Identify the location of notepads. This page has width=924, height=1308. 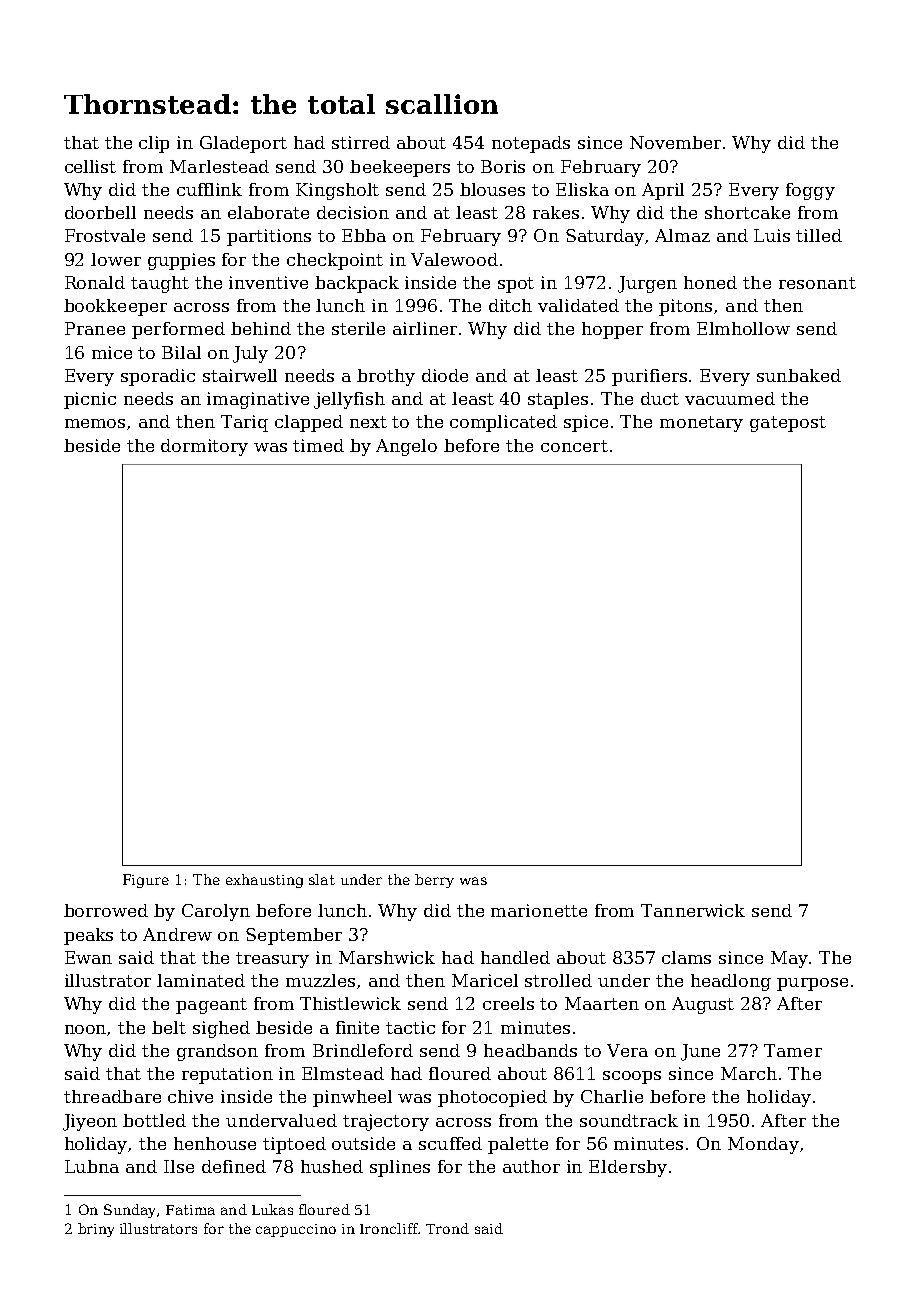
(531, 144).
